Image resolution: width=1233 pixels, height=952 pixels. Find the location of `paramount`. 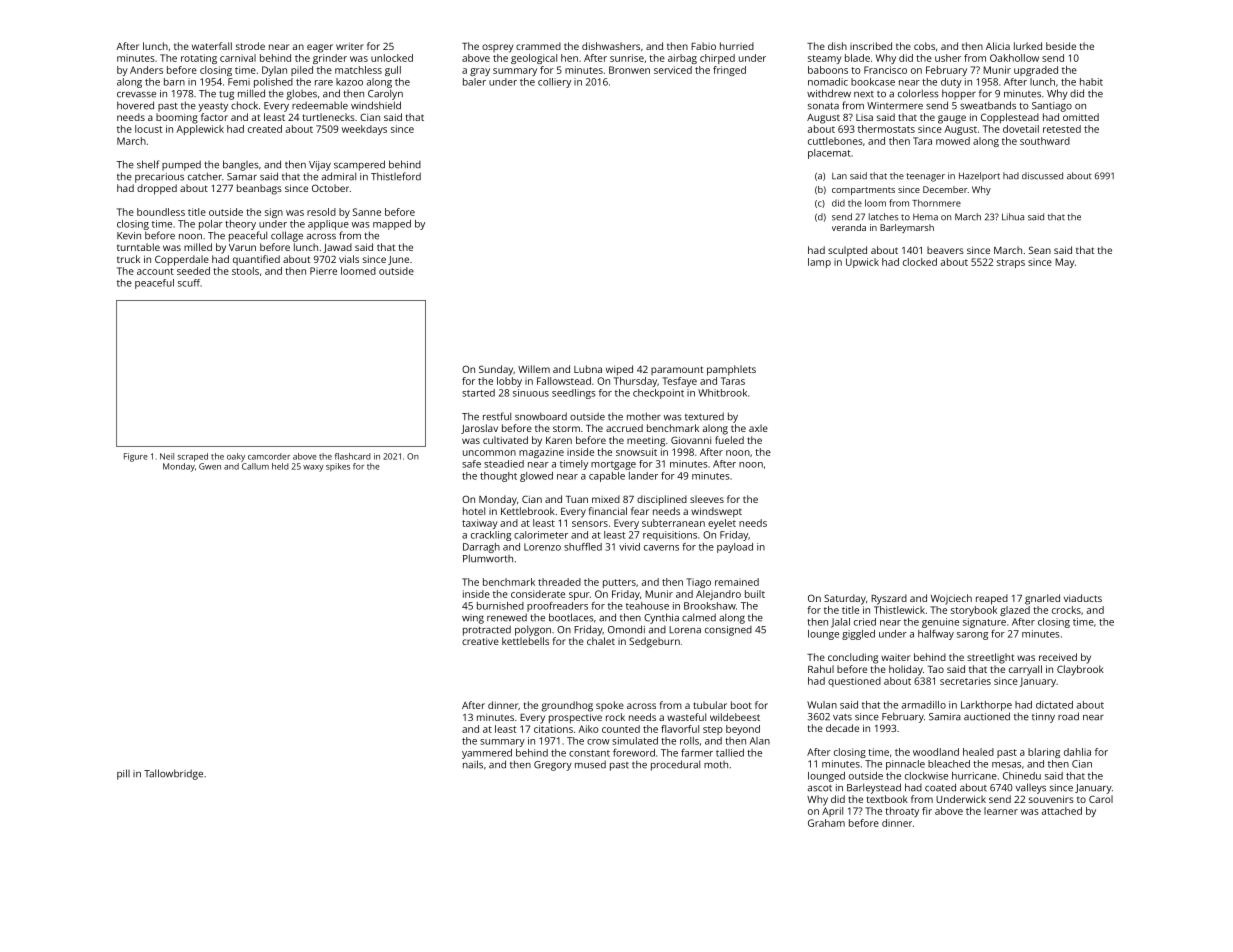

paramount is located at coordinates (677, 370).
